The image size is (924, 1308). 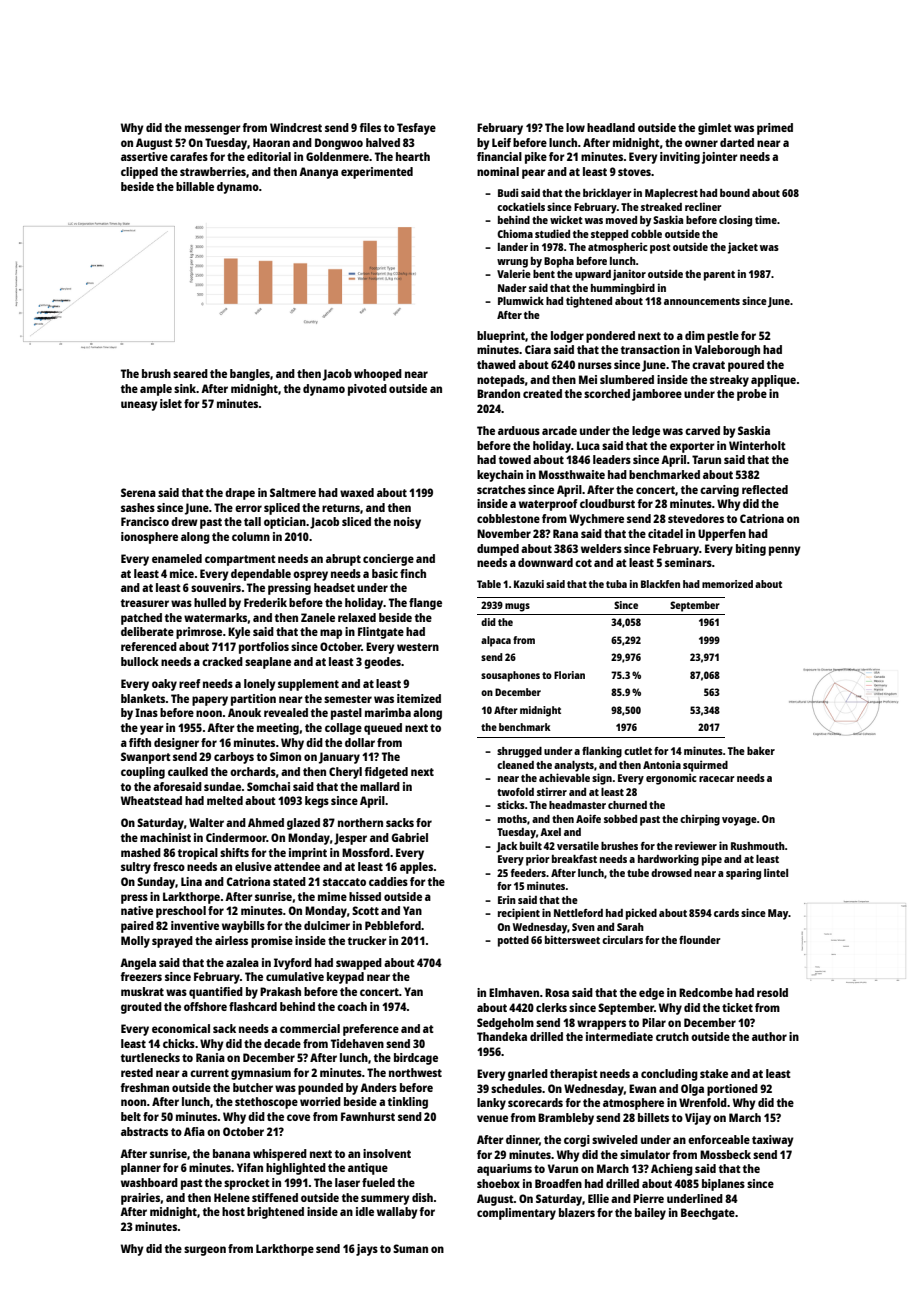 I want to click on wrung, so click(x=512, y=263).
